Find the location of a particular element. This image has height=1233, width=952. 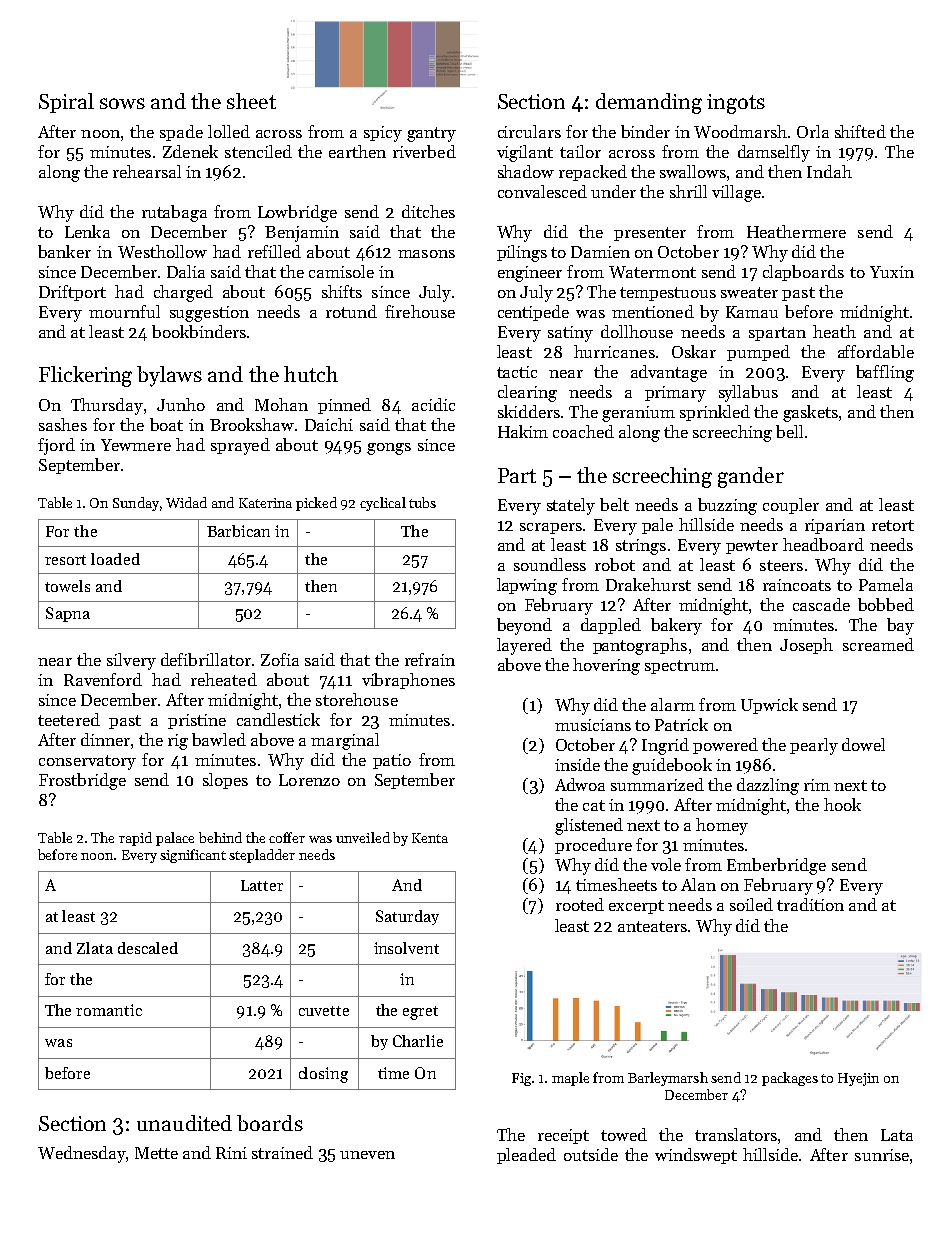

rapid is located at coordinates (135, 839).
